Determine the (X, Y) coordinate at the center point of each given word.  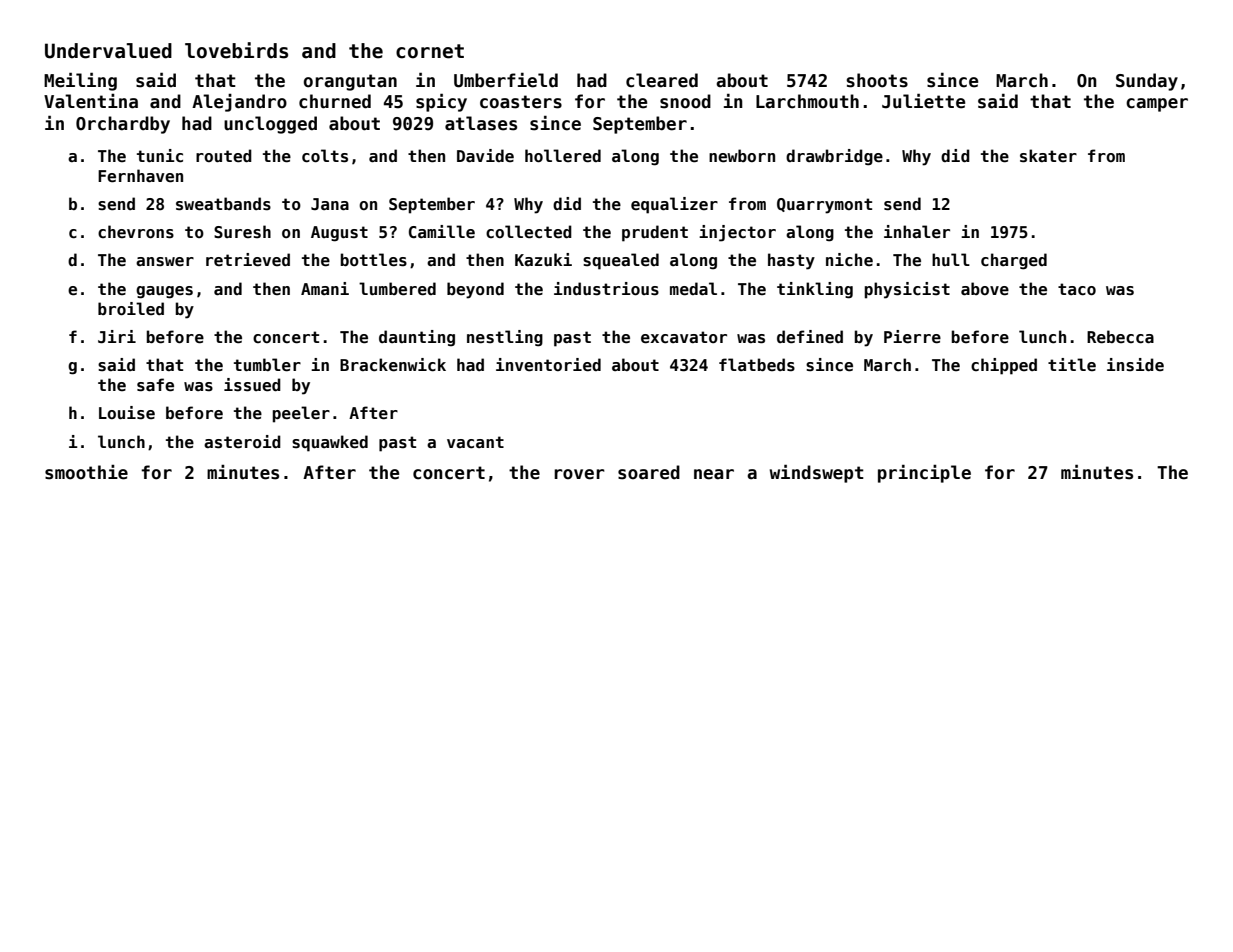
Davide (485, 155)
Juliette (923, 101)
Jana (330, 204)
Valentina (91, 101)
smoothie (86, 472)
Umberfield (506, 80)
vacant (475, 442)
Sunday (1147, 82)
